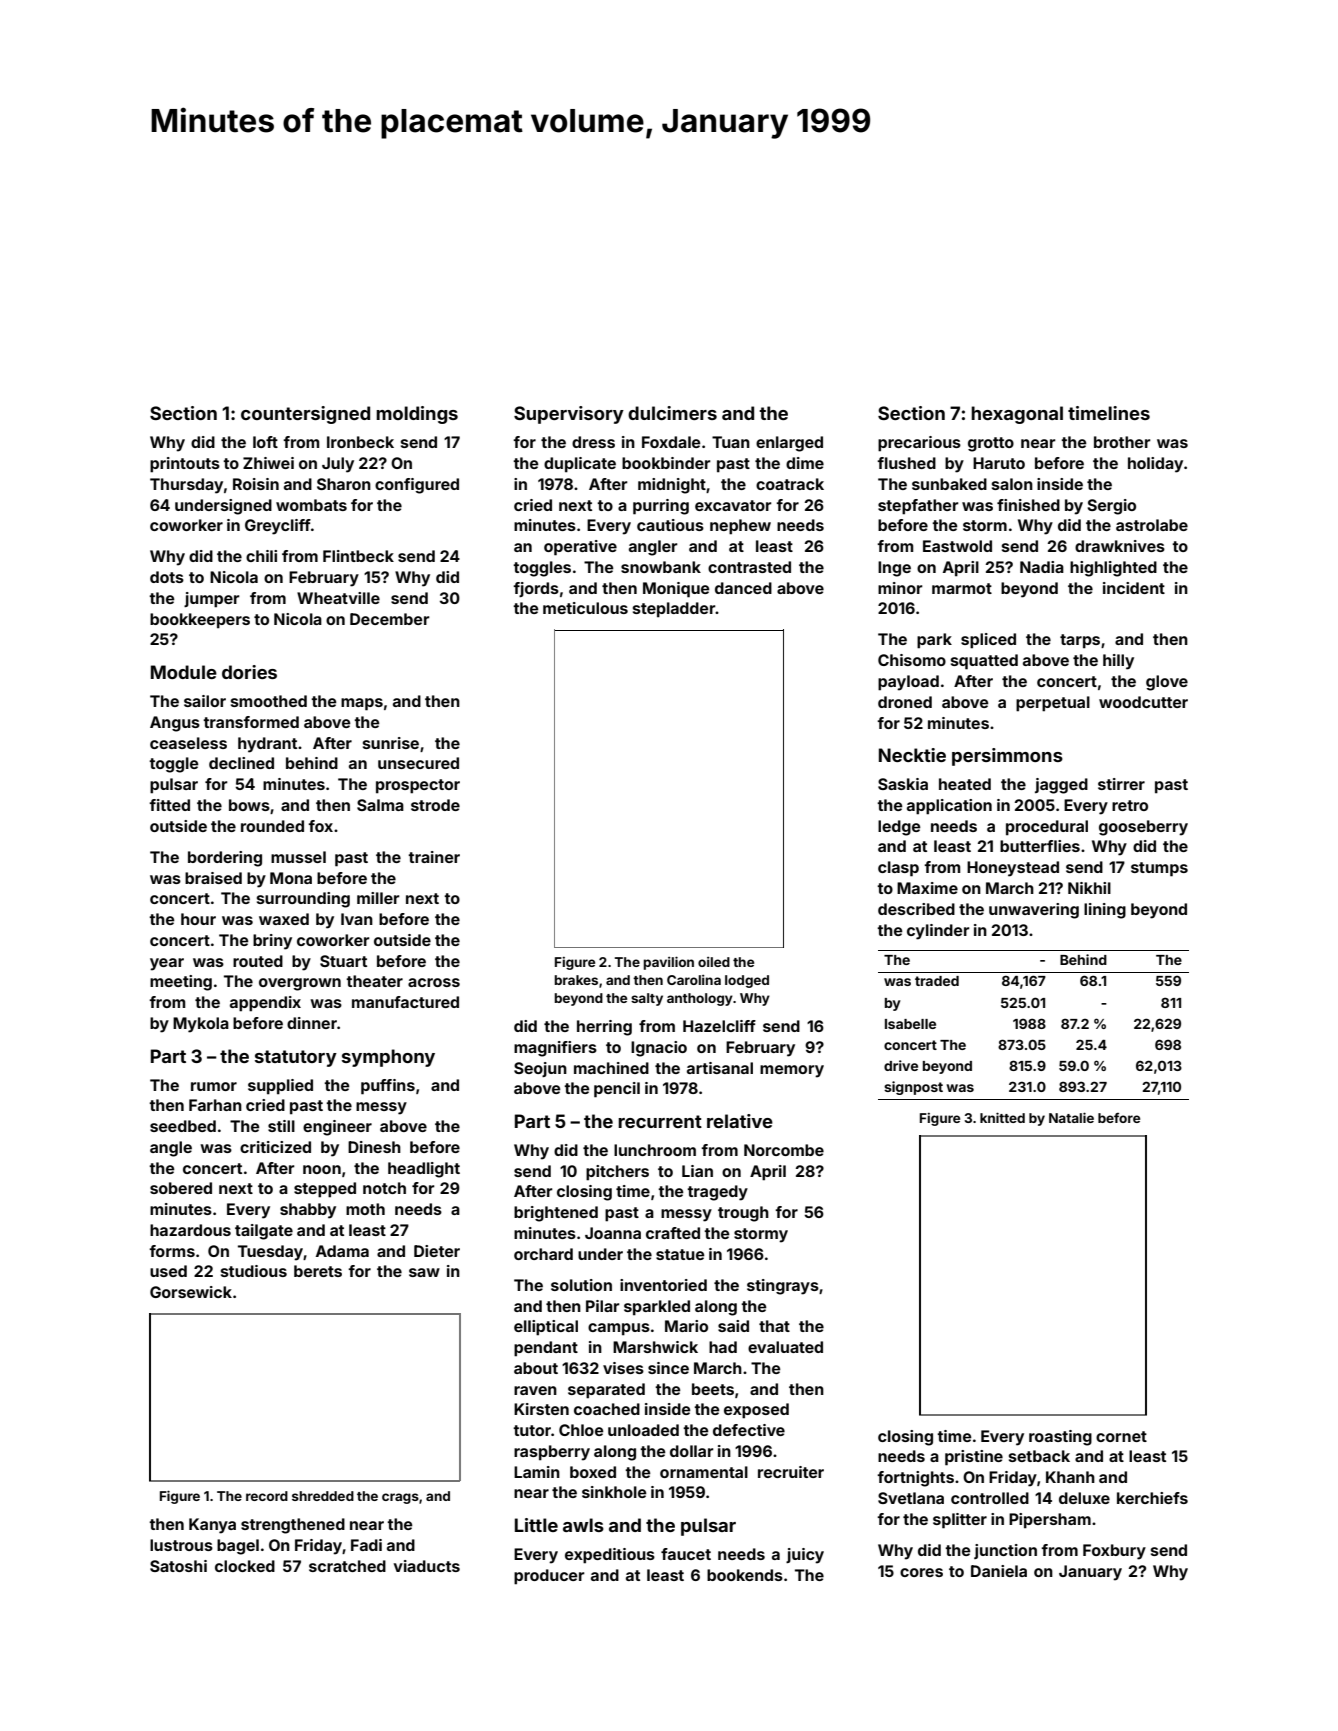 This screenshot has height=1731, width=1338. Describe the element at coordinates (427, 1566) in the screenshot. I see `viaducts` at that location.
